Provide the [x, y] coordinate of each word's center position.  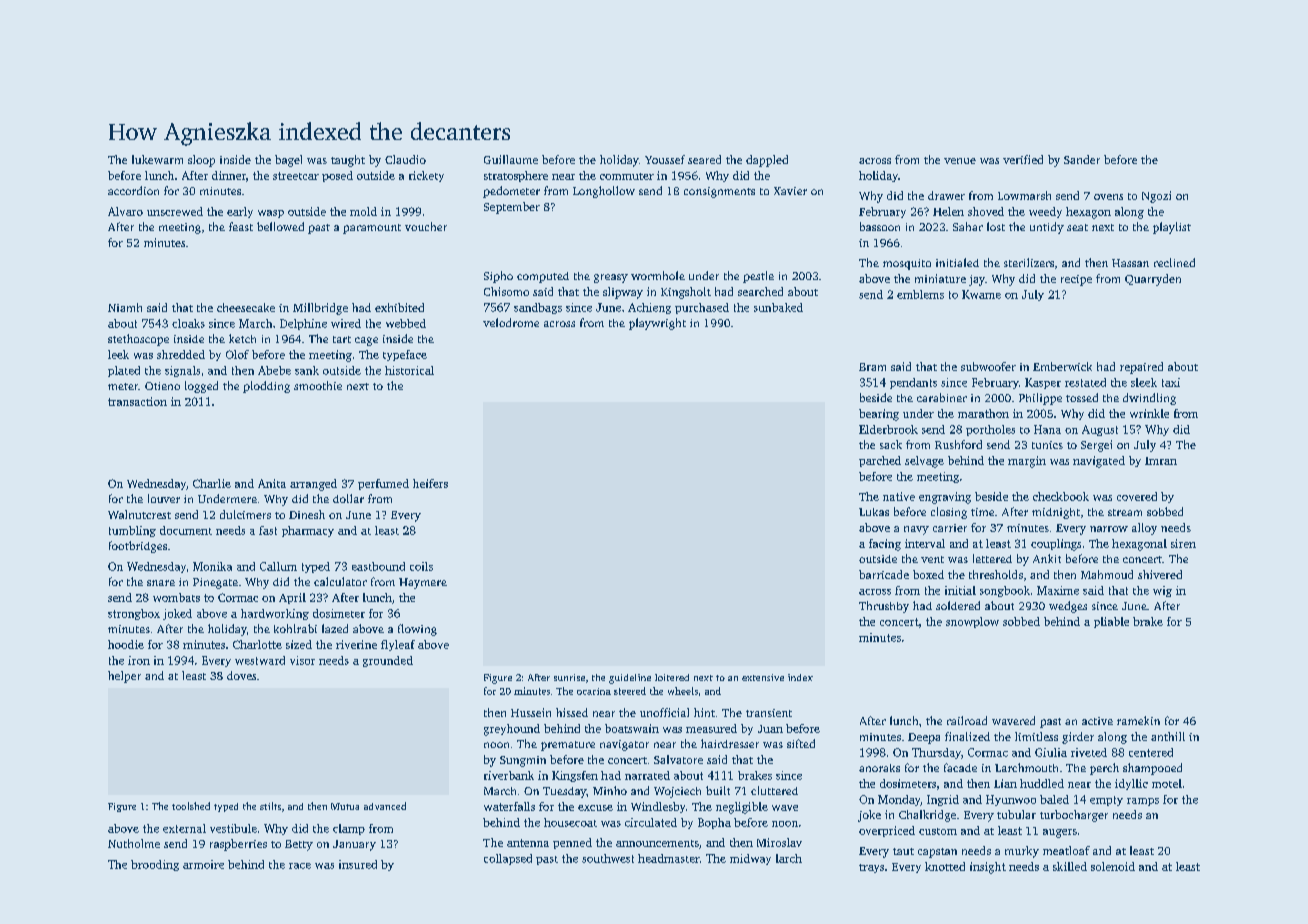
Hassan [1130, 263]
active [1097, 721]
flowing [417, 630]
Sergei [1096, 446]
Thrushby [884, 607]
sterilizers [1029, 262]
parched [880, 461]
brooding [155, 865]
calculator [340, 581]
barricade [884, 574]
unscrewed [175, 211]
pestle [758, 277]
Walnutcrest [139, 514]
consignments [719, 192]
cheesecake [246, 307]
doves [241, 675]
